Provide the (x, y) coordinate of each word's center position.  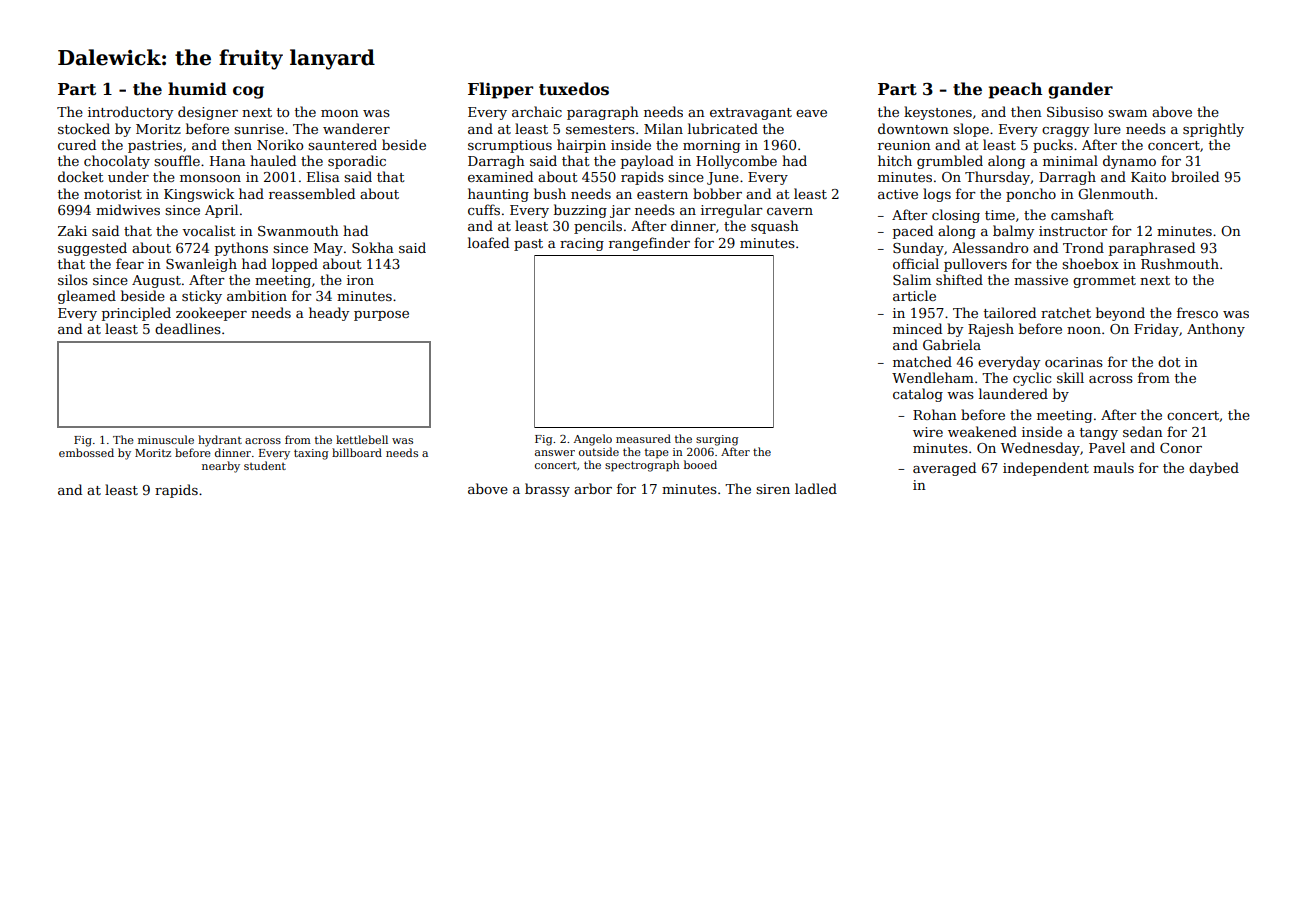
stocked (84, 128)
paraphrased (1152, 249)
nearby (221, 467)
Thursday (997, 178)
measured (643, 438)
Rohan (935, 414)
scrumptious (510, 146)
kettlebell (362, 439)
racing (582, 244)
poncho (1031, 195)
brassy (547, 490)
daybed (1214, 469)
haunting (498, 195)
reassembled (312, 193)
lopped (295, 265)
